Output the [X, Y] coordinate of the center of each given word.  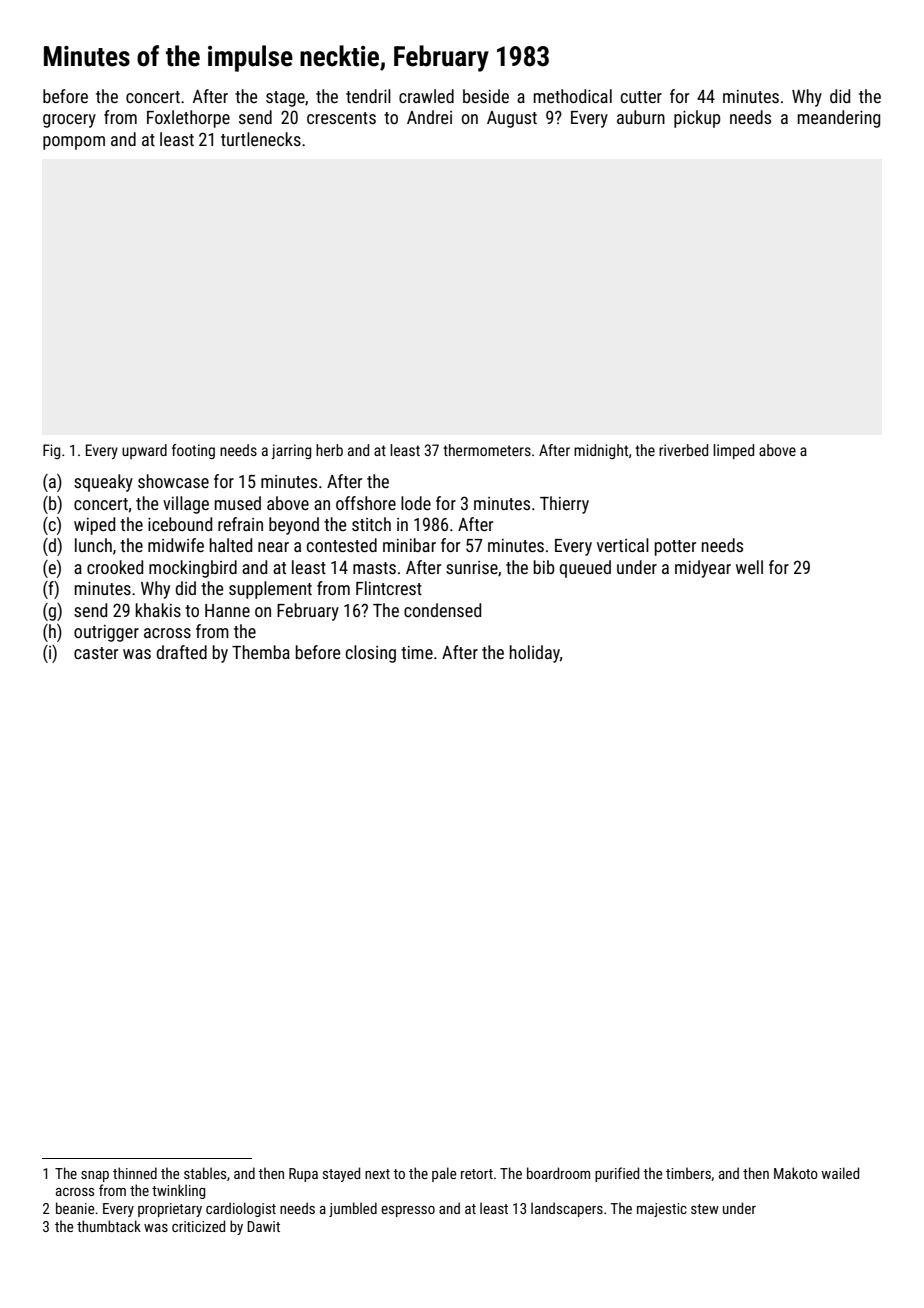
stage [285, 99]
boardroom [558, 1173]
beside [486, 96]
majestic [662, 1210]
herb [329, 450]
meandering [839, 119]
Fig [51, 451]
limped [733, 451]
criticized [198, 1226]
